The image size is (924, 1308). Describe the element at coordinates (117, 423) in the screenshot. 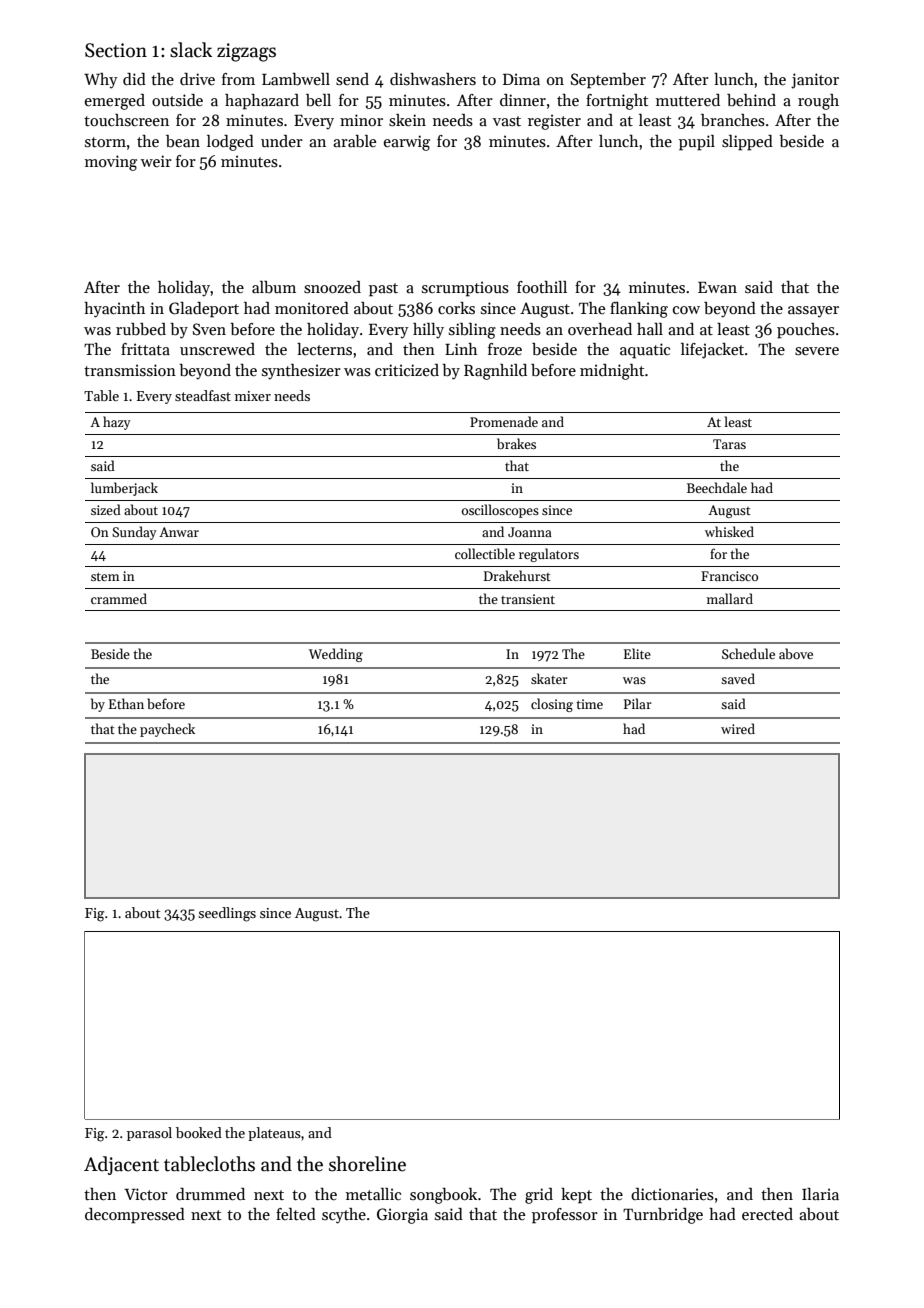

I see `hazy` at that location.
